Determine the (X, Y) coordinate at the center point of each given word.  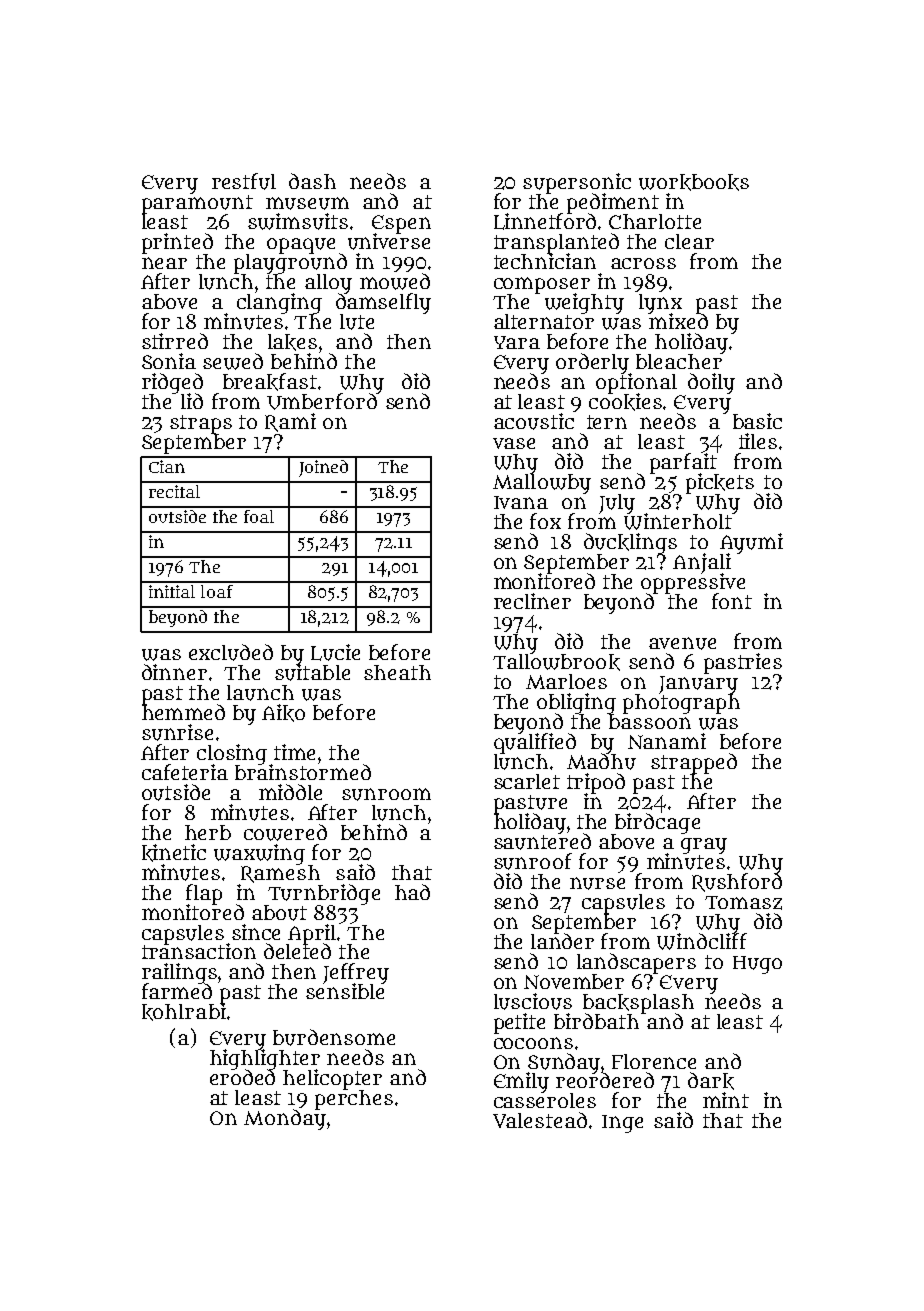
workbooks (694, 182)
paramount (197, 204)
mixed (678, 321)
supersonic (577, 183)
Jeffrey (356, 973)
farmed (177, 991)
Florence (654, 1061)
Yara (517, 342)
